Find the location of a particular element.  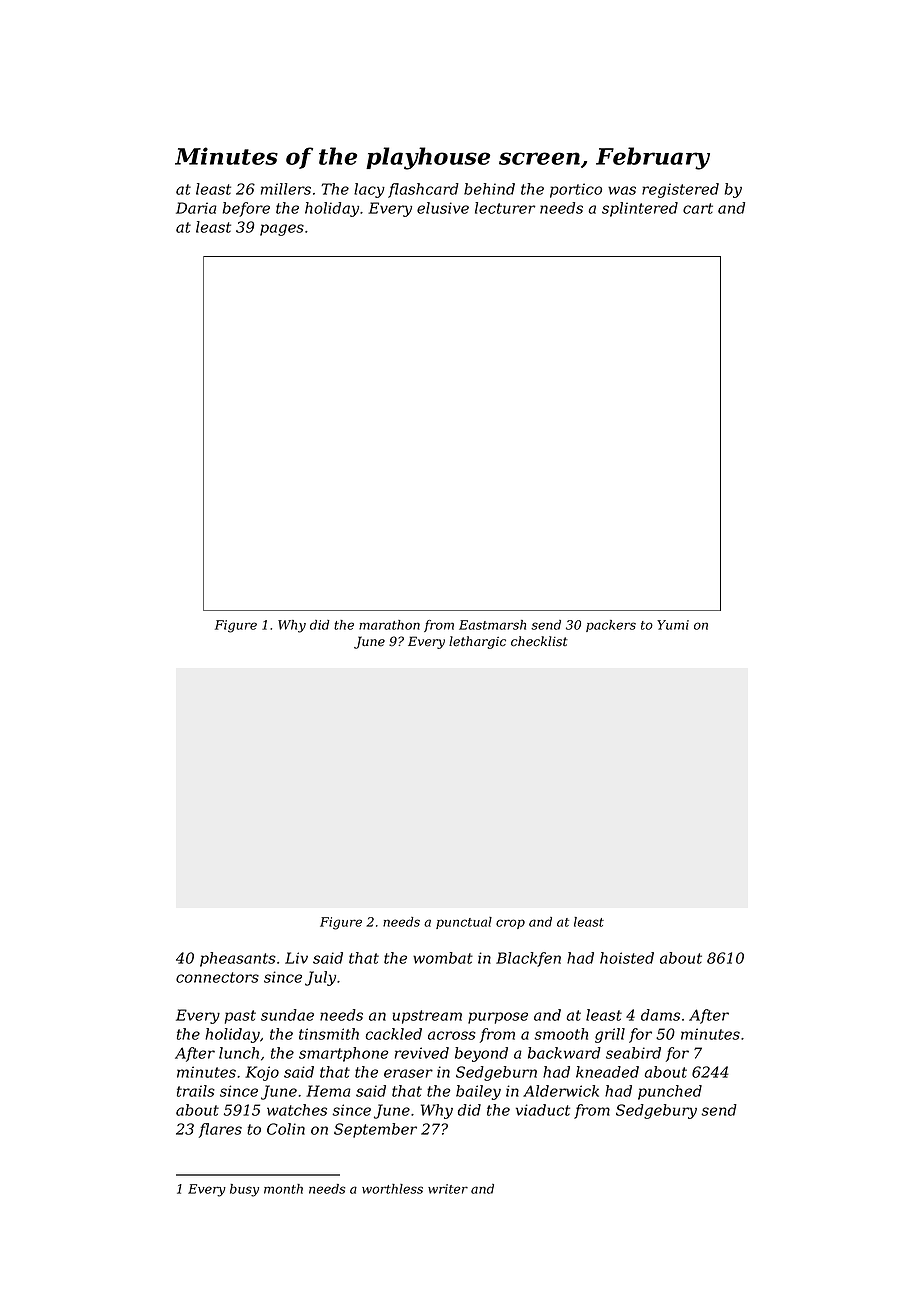

hoisted is located at coordinates (627, 958).
